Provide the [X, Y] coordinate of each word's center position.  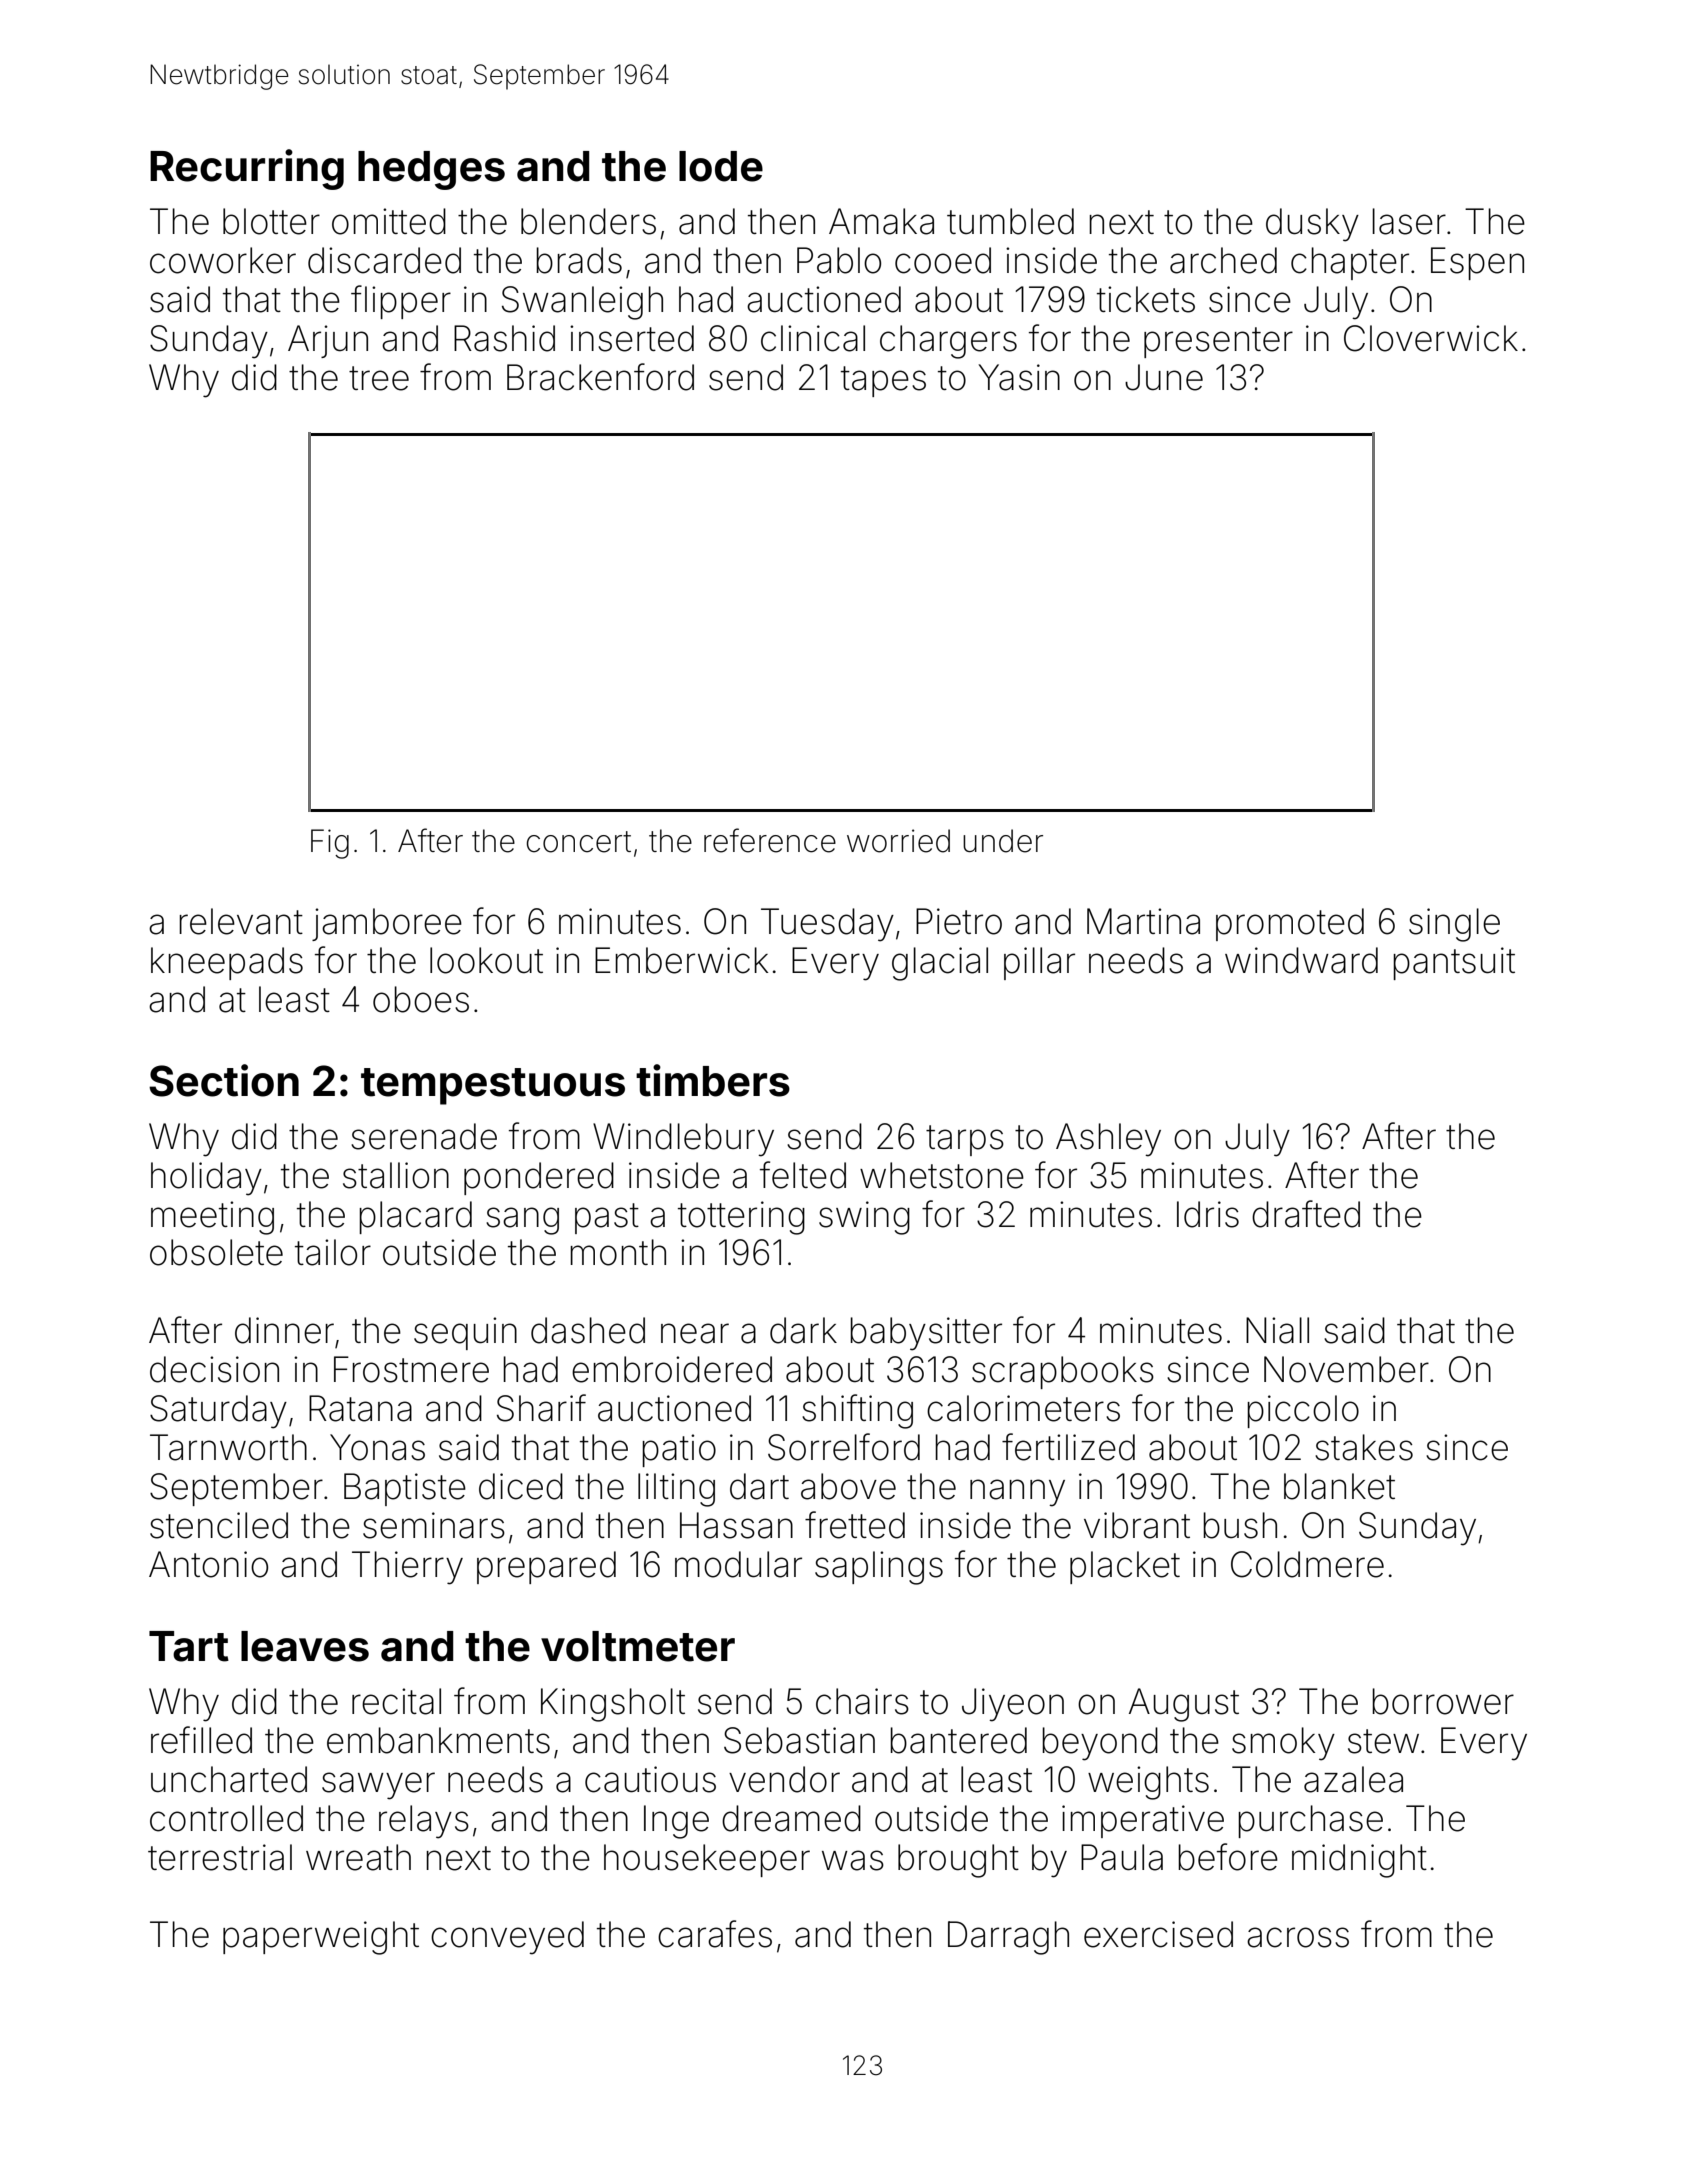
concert [578, 842]
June [1164, 377]
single [1454, 925]
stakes [1364, 1447]
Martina [1143, 921]
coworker [223, 260]
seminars [434, 1525]
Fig [330, 844]
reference [770, 840]
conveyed [507, 1938]
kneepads [227, 963]
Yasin [1019, 377]
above [848, 1486]
